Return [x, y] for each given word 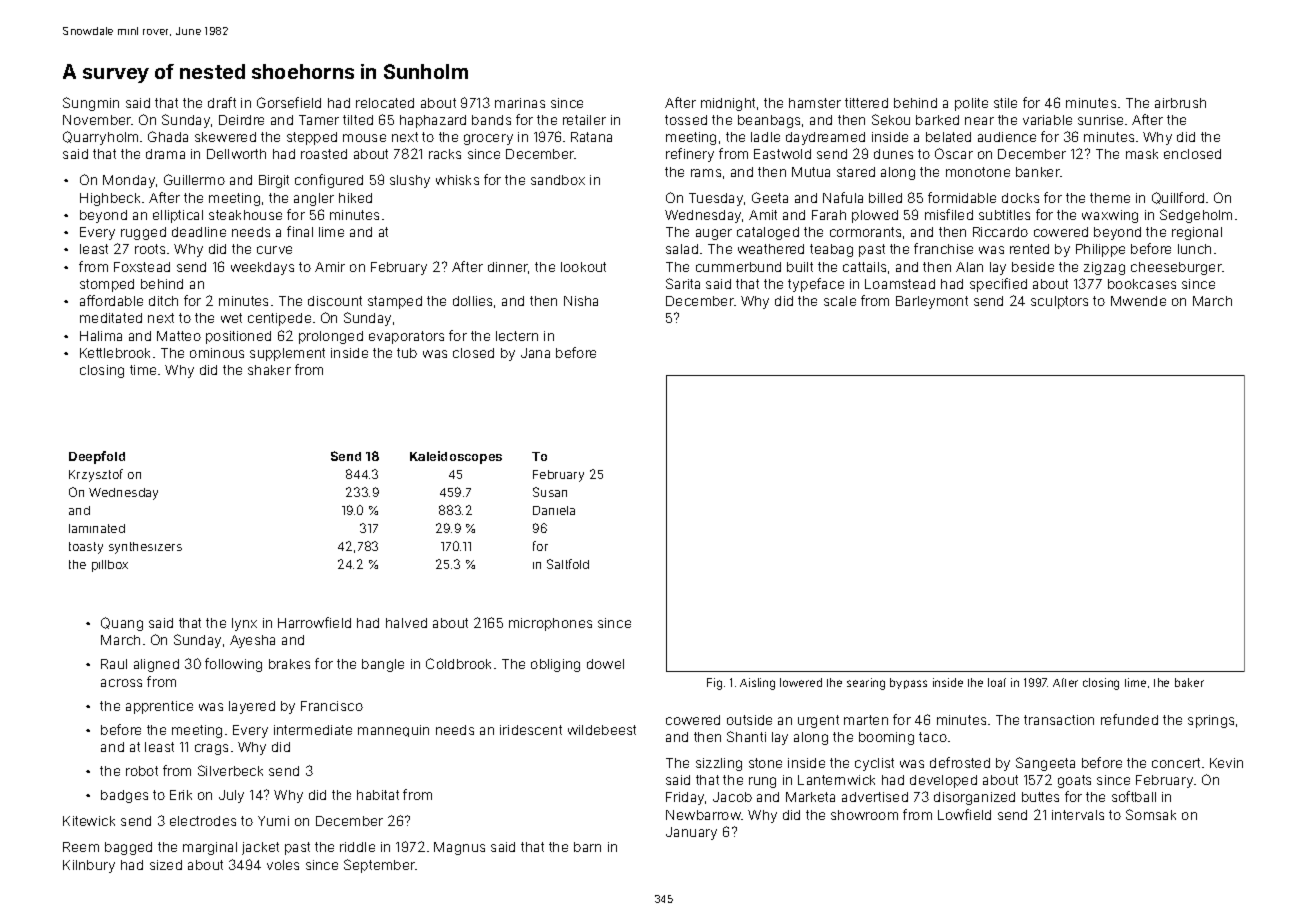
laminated [97, 528]
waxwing [1110, 216]
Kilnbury [89, 866]
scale [840, 301]
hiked [355, 198]
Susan [550, 492]
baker [1189, 682]
